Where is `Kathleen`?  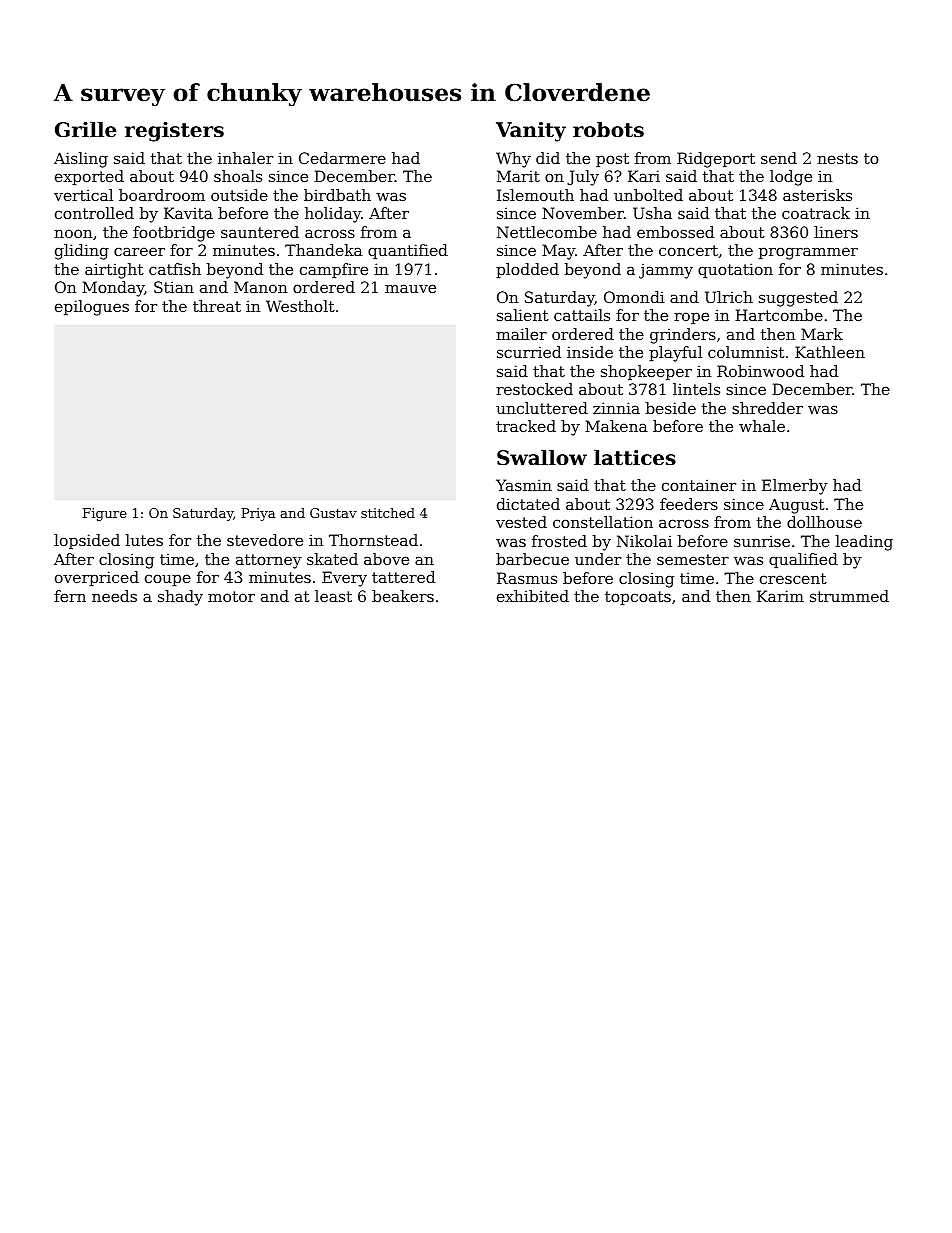 Kathleen is located at coordinates (830, 352).
